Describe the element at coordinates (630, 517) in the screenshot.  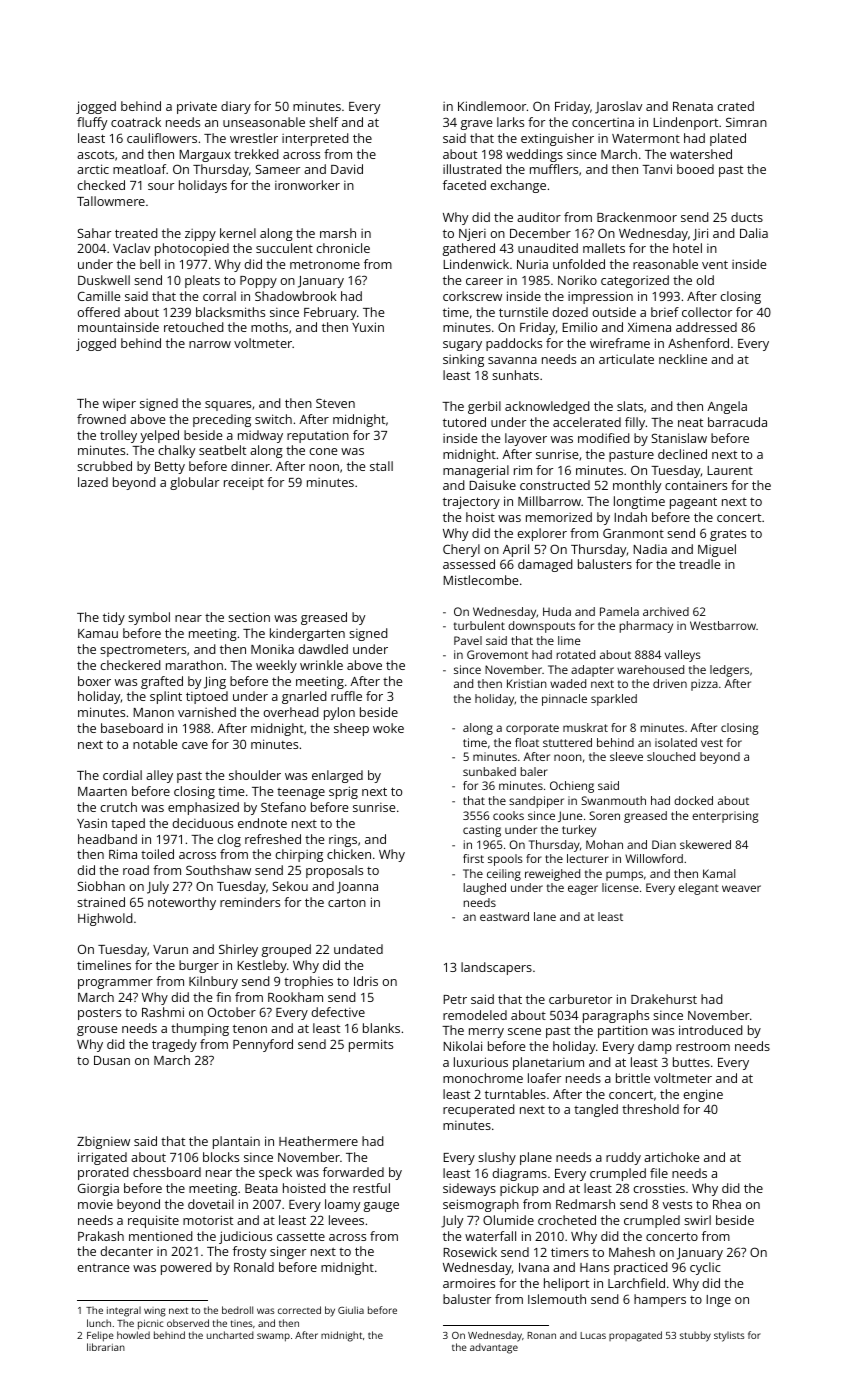
I see `Indah` at that location.
